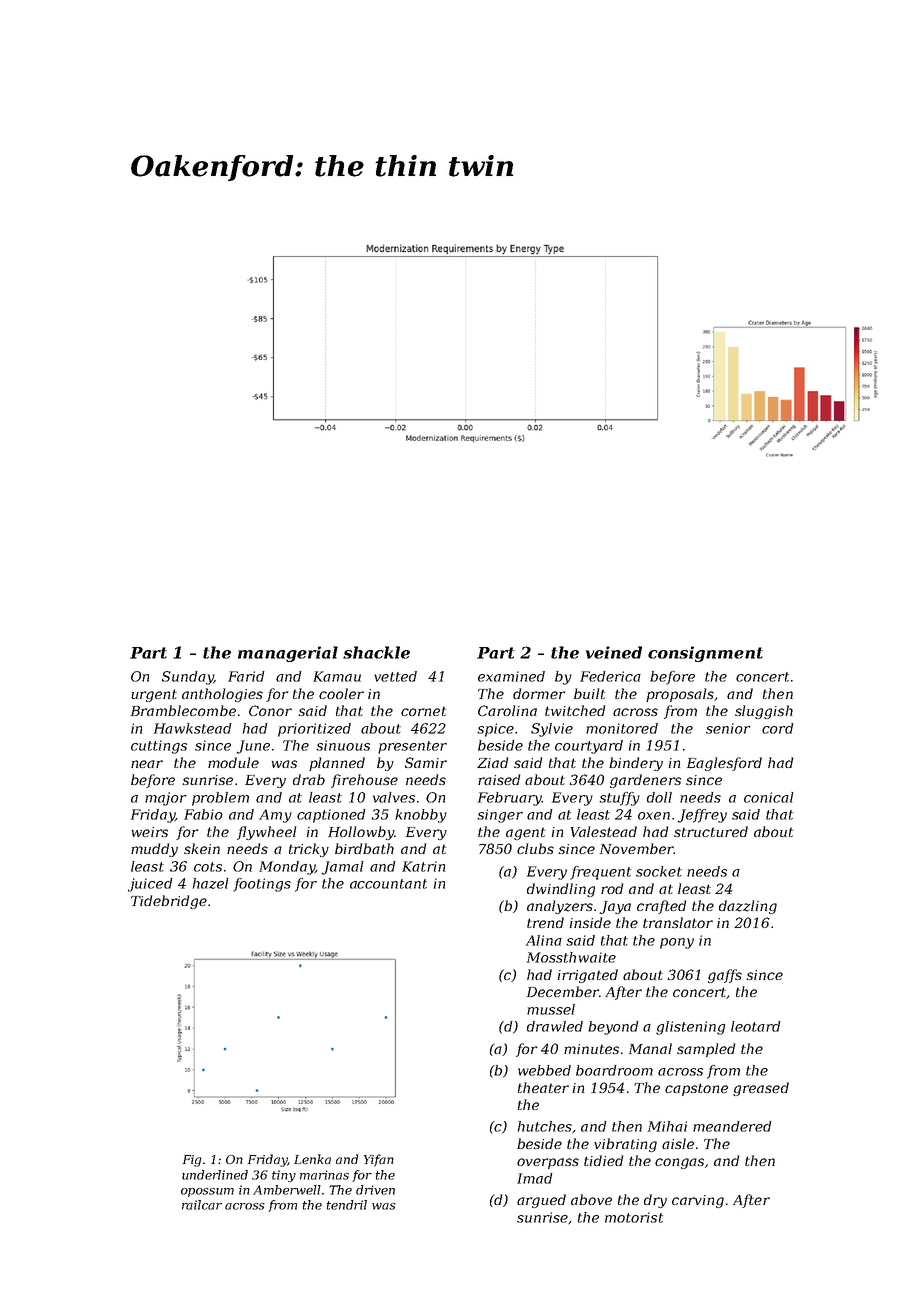 Image resolution: width=924 pixels, height=1314 pixels. Describe the element at coordinates (702, 816) in the image. I see `Jeffrey` at that location.
